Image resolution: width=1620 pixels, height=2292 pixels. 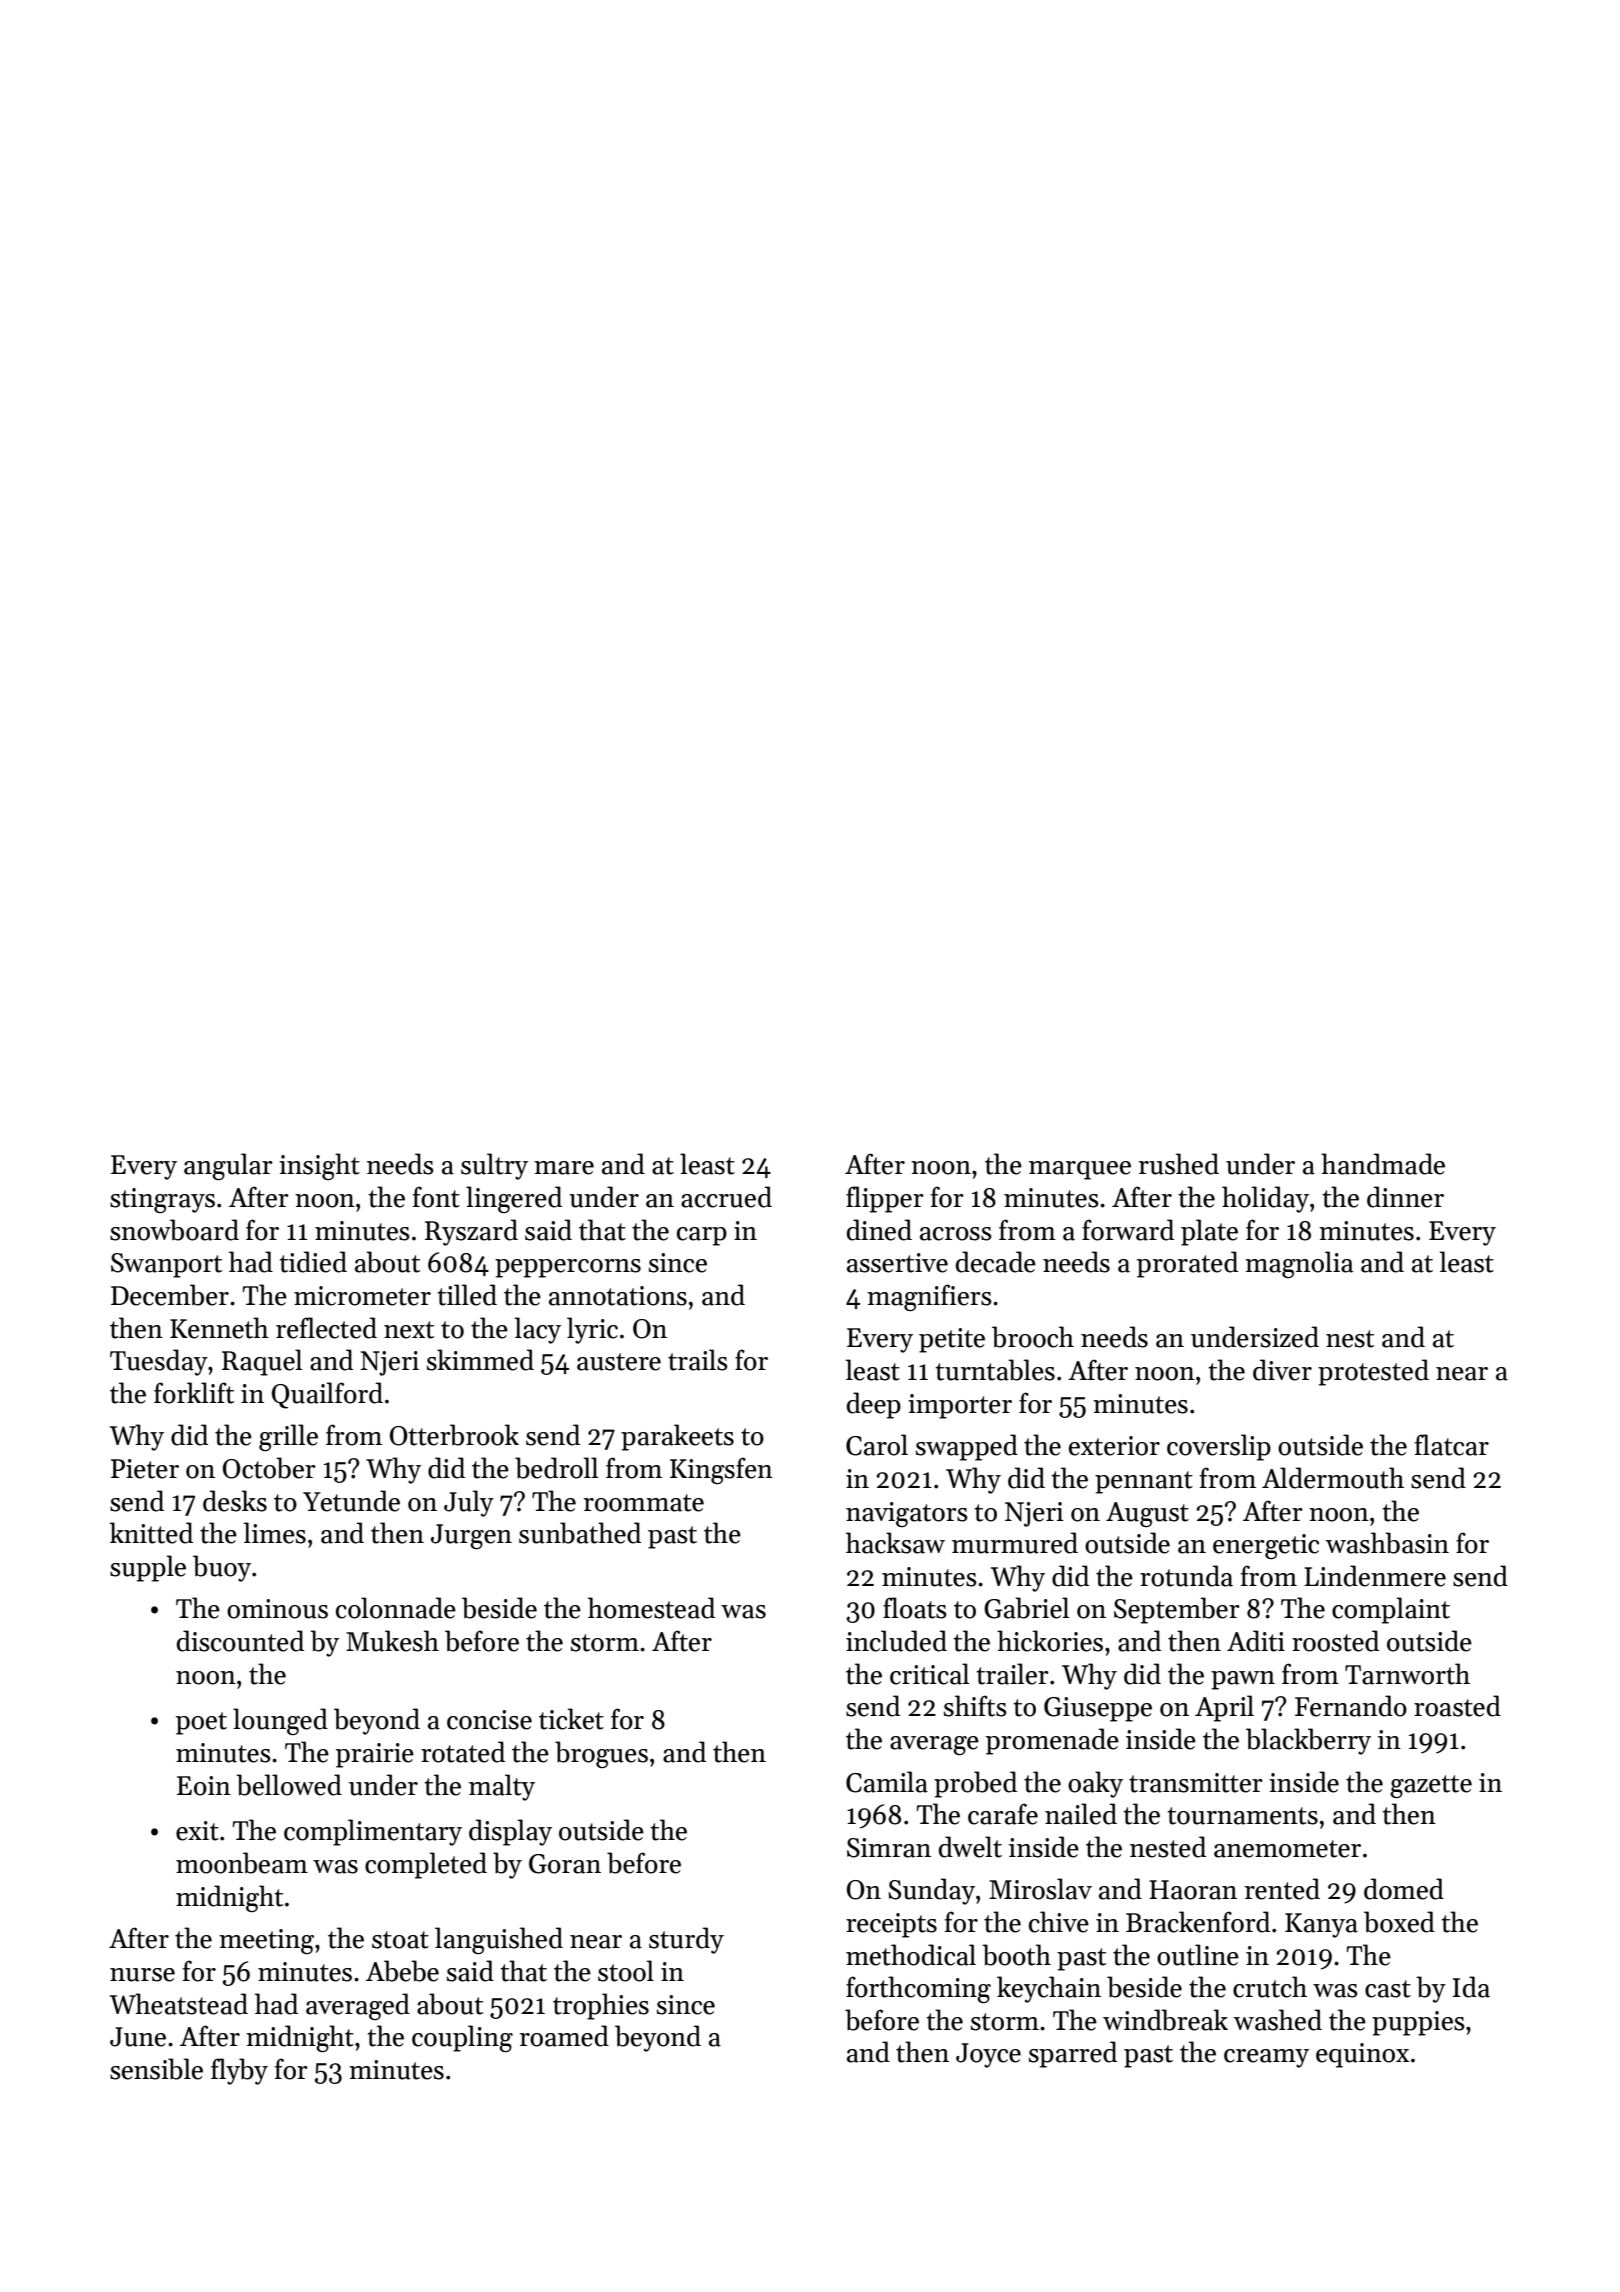 What do you see at coordinates (721, 1470) in the image?
I see `Kingsfen` at bounding box center [721, 1470].
